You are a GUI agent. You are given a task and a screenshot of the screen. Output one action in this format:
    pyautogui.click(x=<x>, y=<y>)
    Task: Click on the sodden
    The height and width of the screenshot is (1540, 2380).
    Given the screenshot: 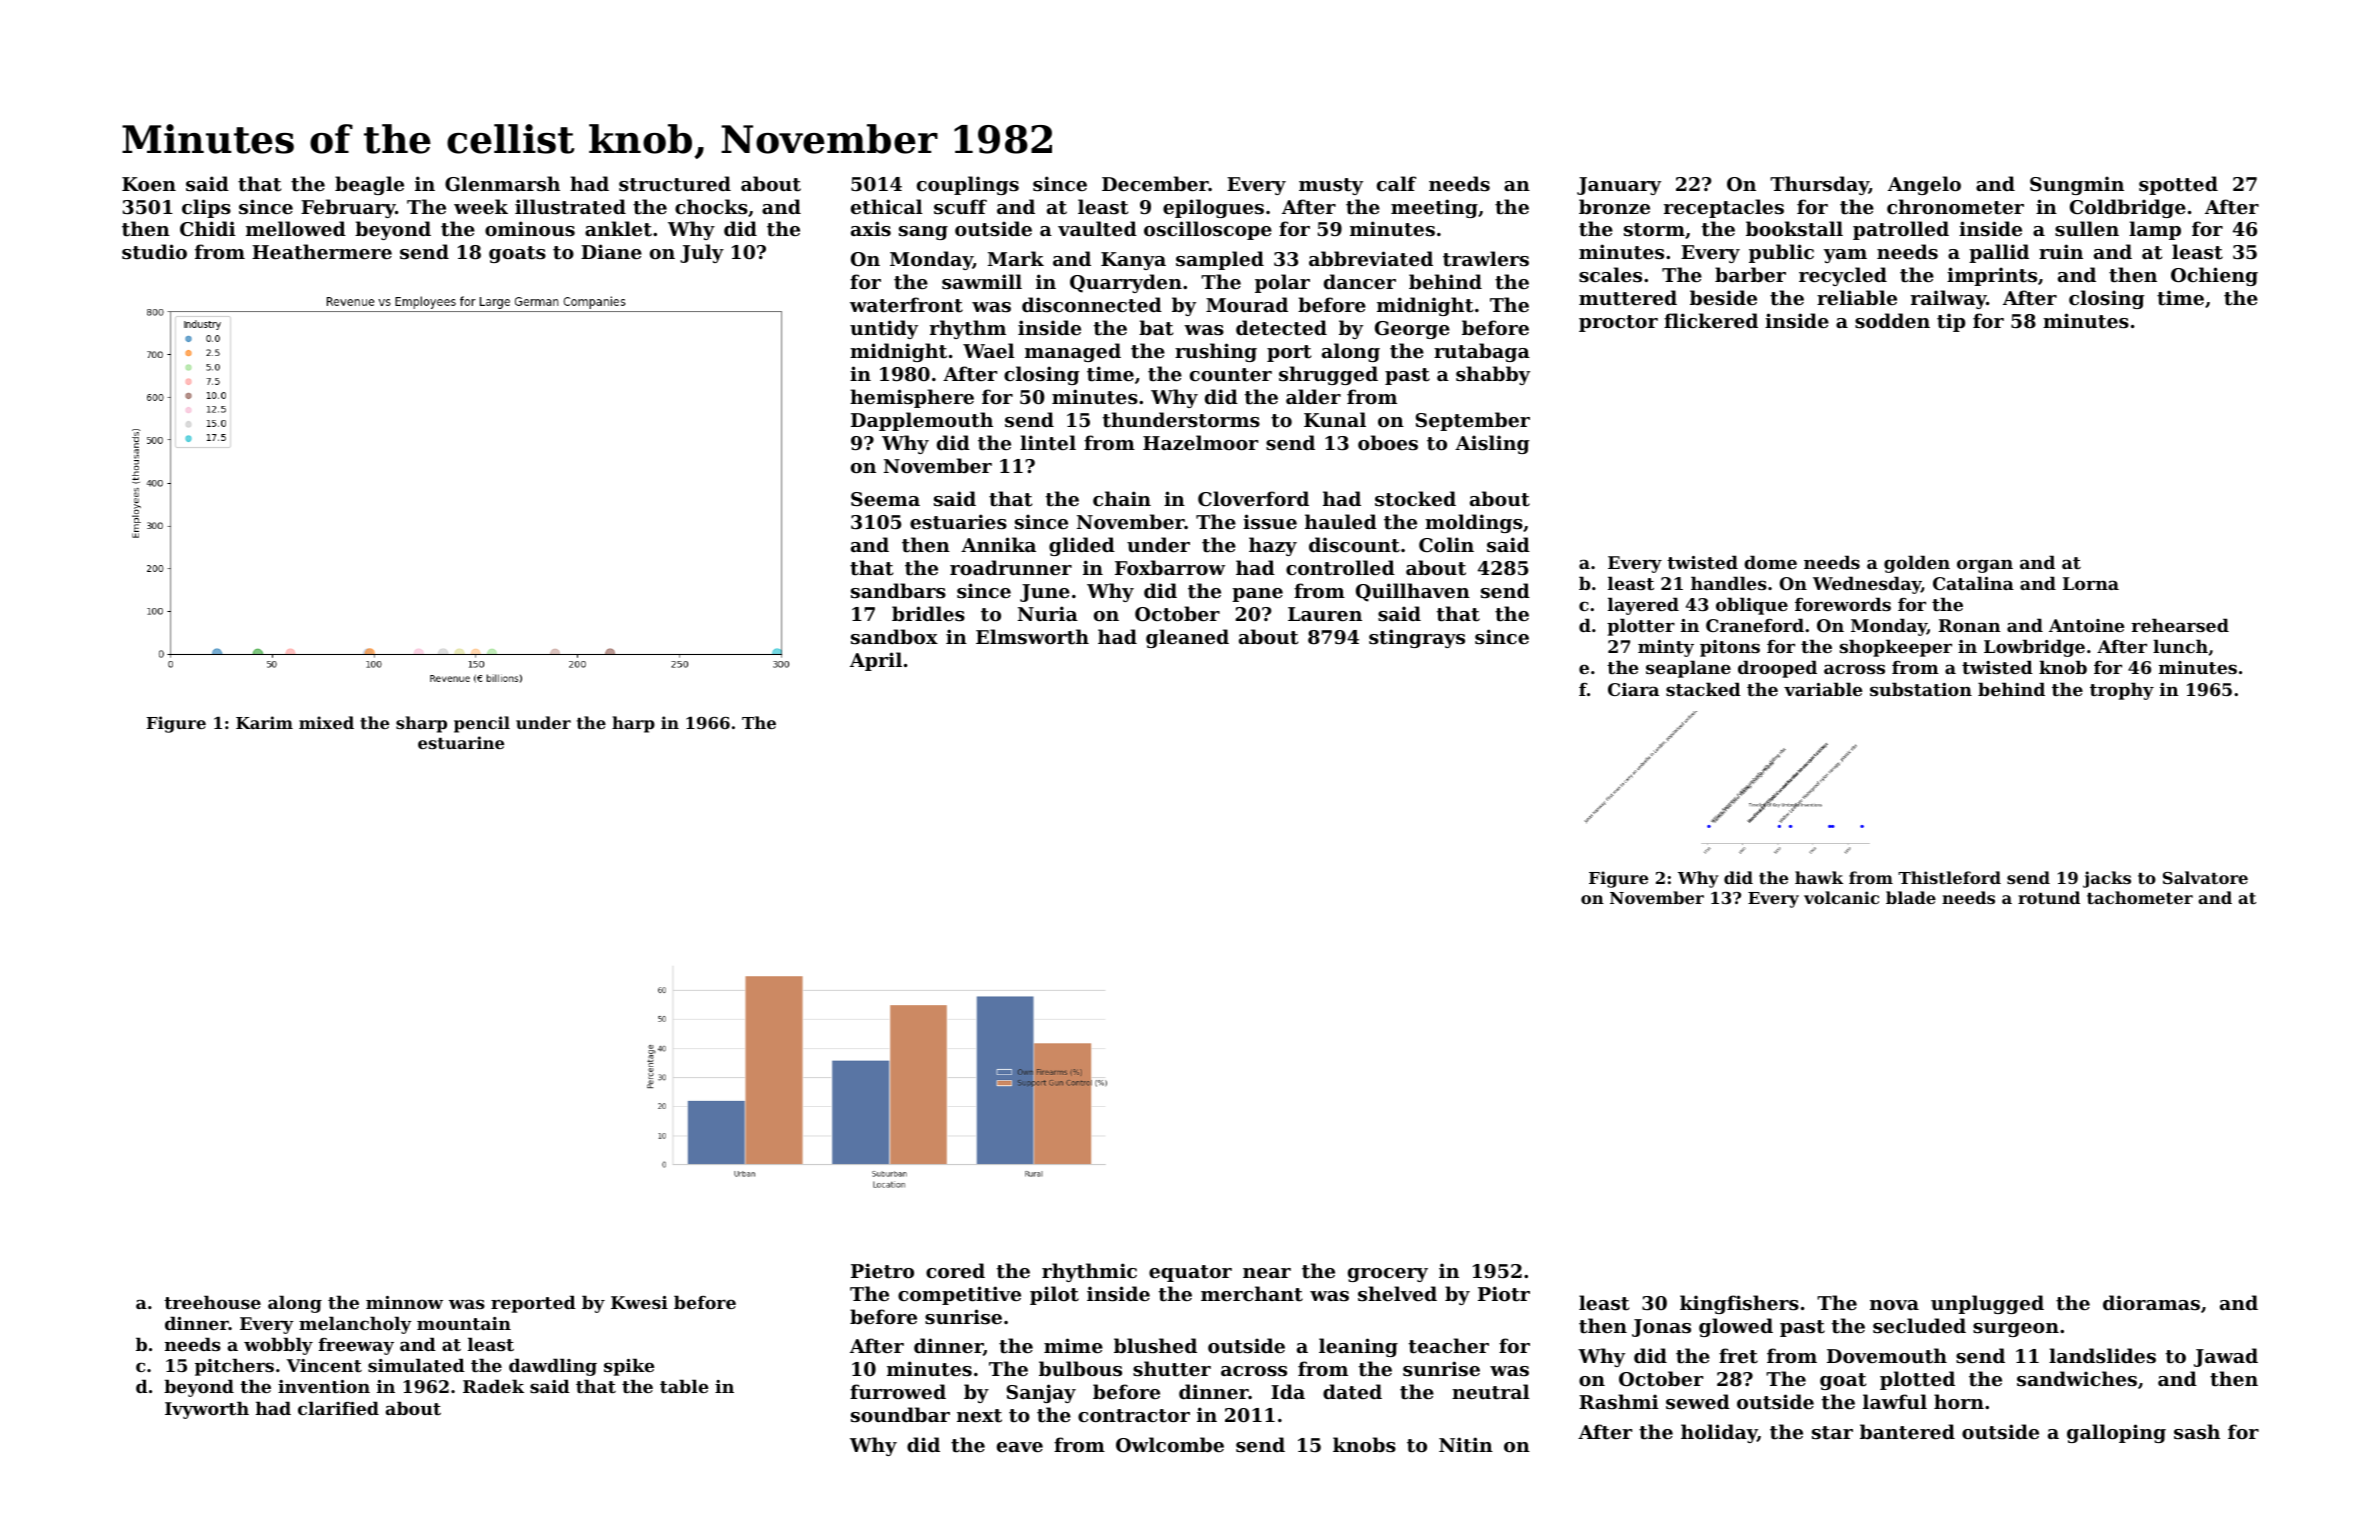 What is the action you would take?
    pyautogui.click(x=1892, y=320)
